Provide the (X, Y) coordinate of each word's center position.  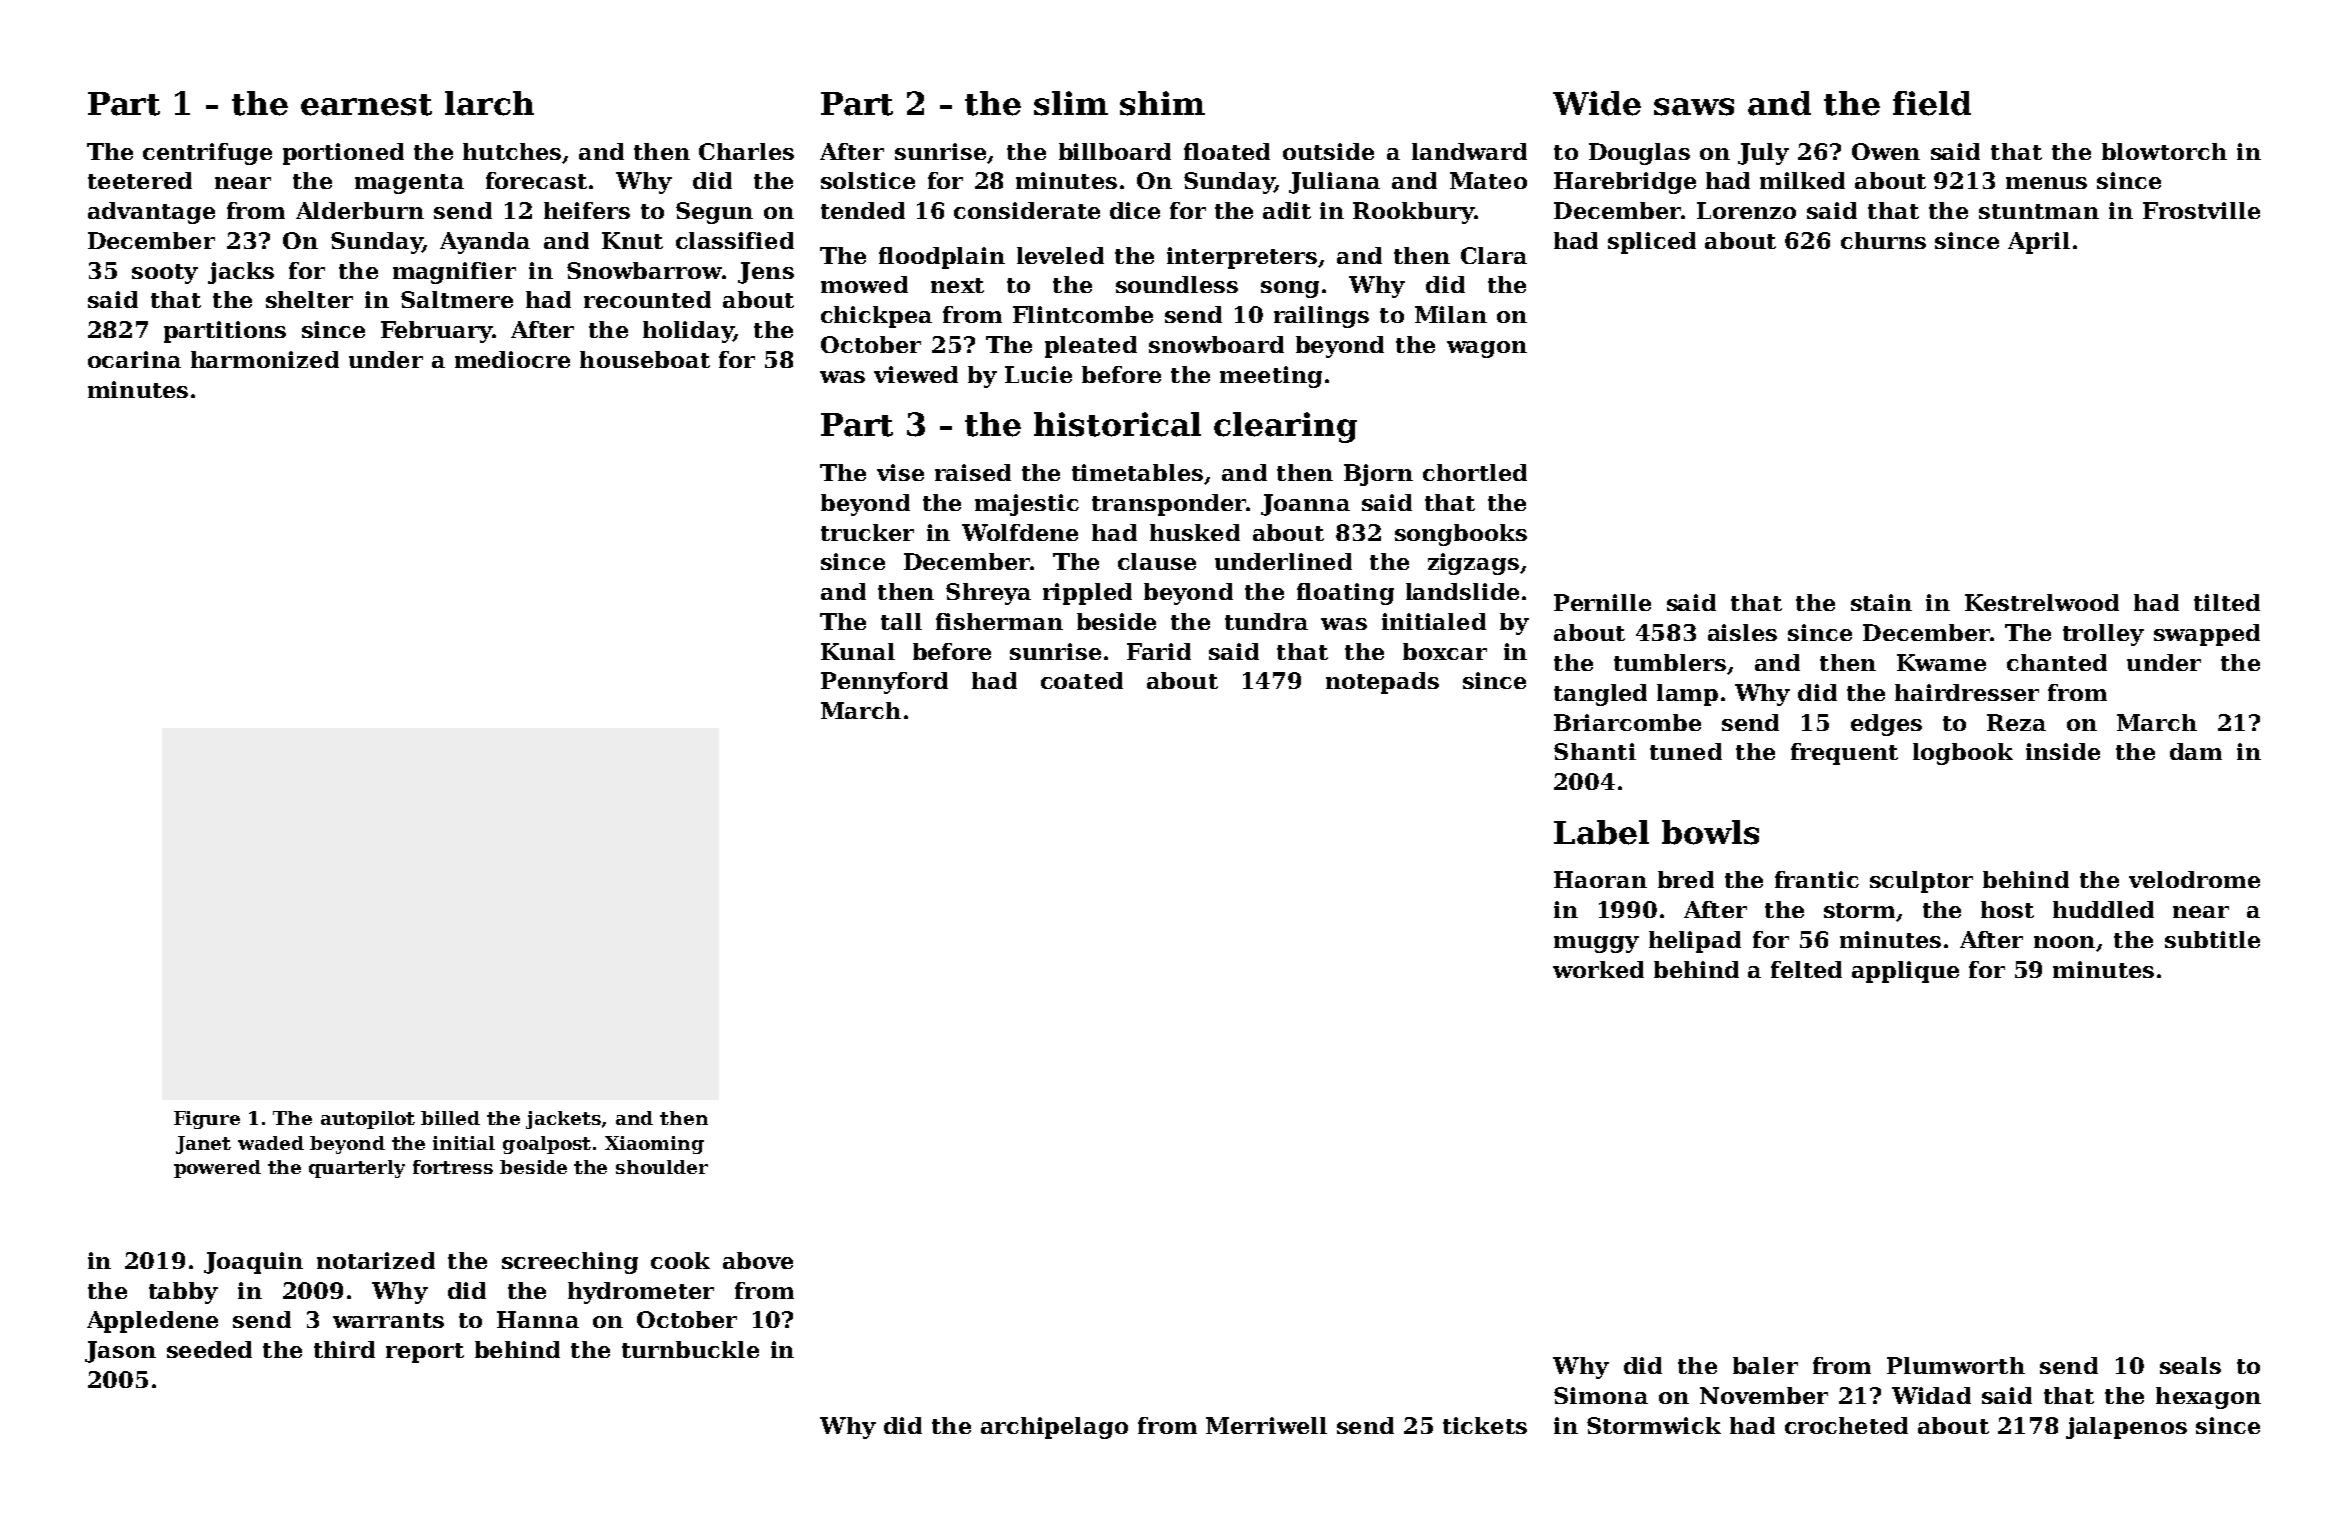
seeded (209, 1349)
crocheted (1846, 1425)
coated (1082, 680)
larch (489, 103)
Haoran (1600, 879)
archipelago (1054, 1428)
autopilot (368, 1120)
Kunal (858, 651)
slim (1071, 103)
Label (1601, 832)
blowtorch (2164, 151)
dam (2196, 751)
